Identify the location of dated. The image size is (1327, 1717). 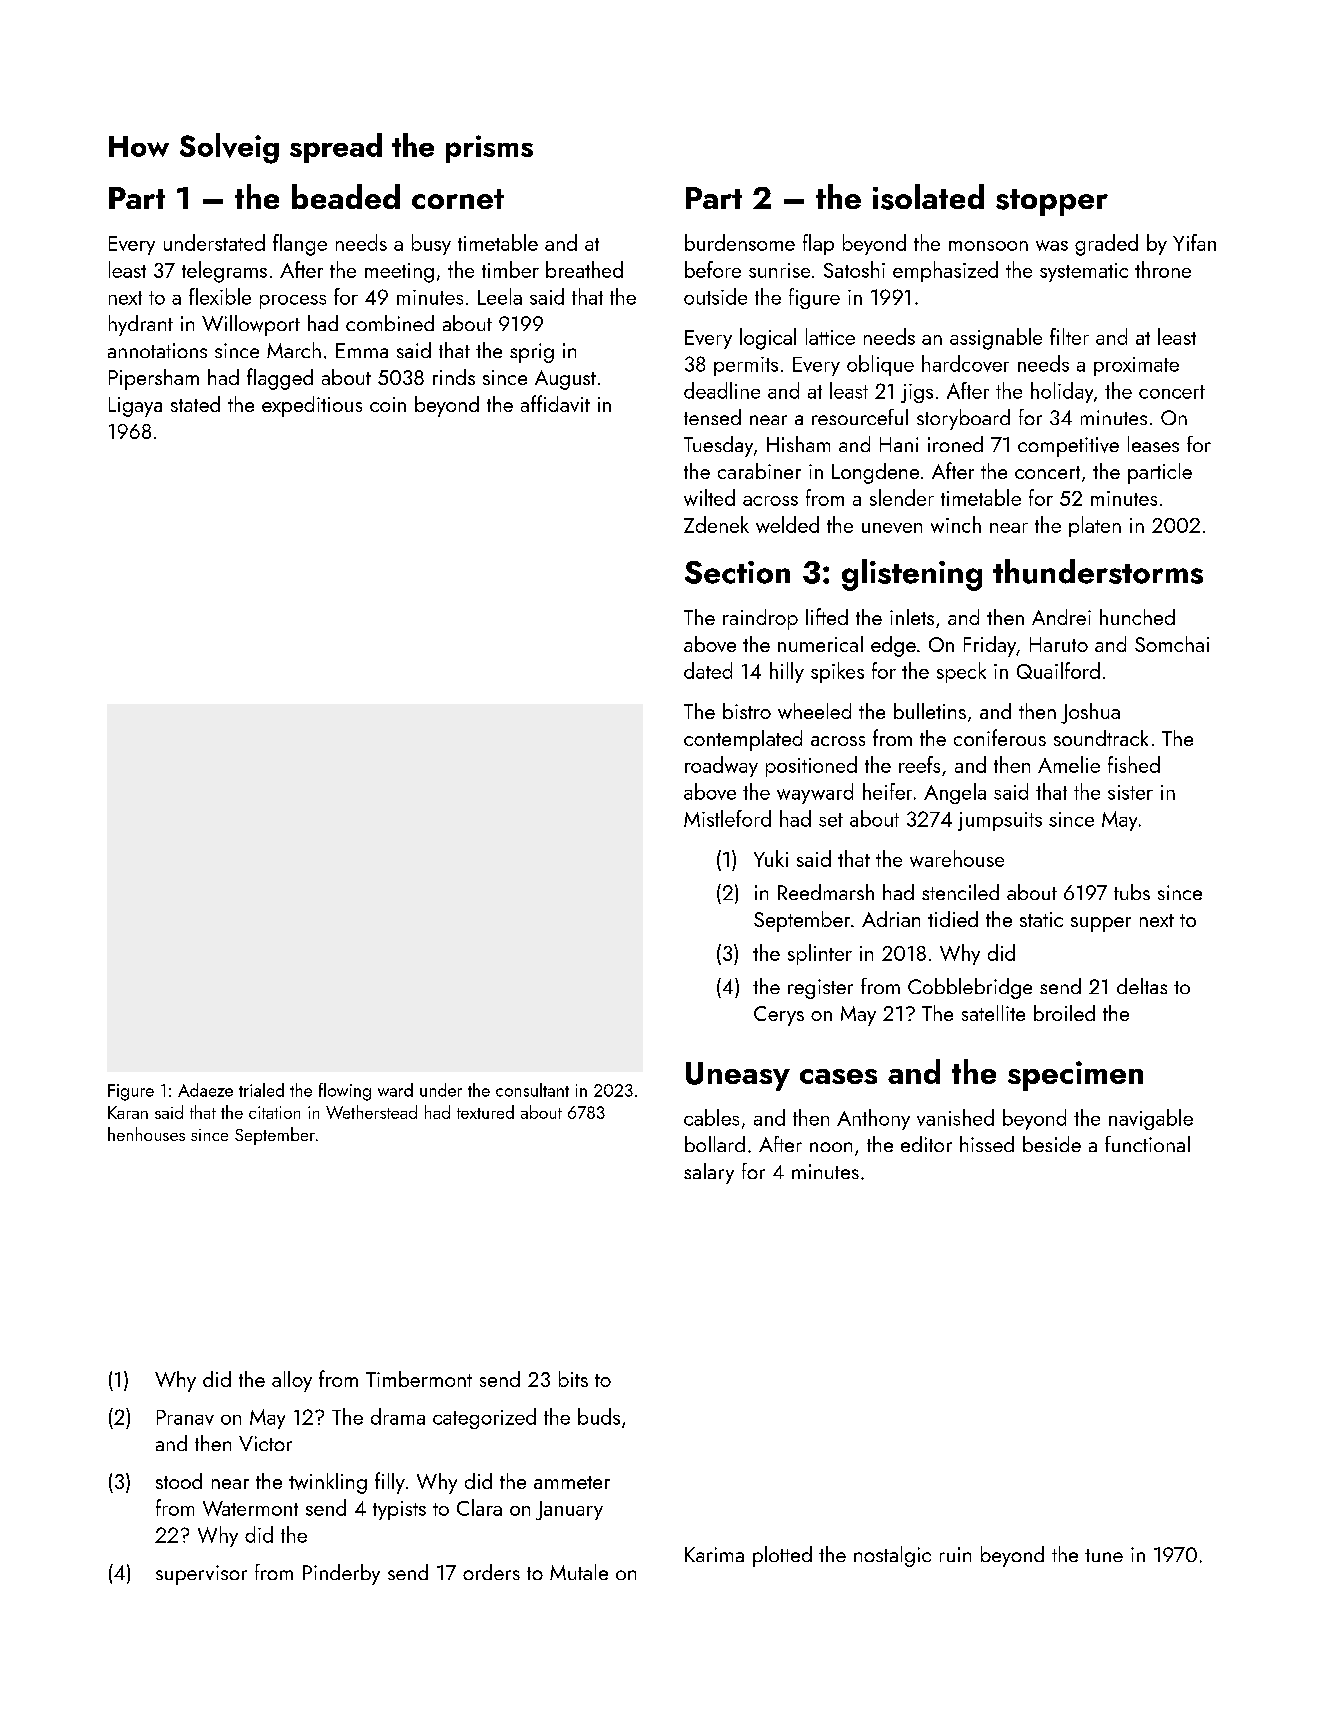
(708, 670).
